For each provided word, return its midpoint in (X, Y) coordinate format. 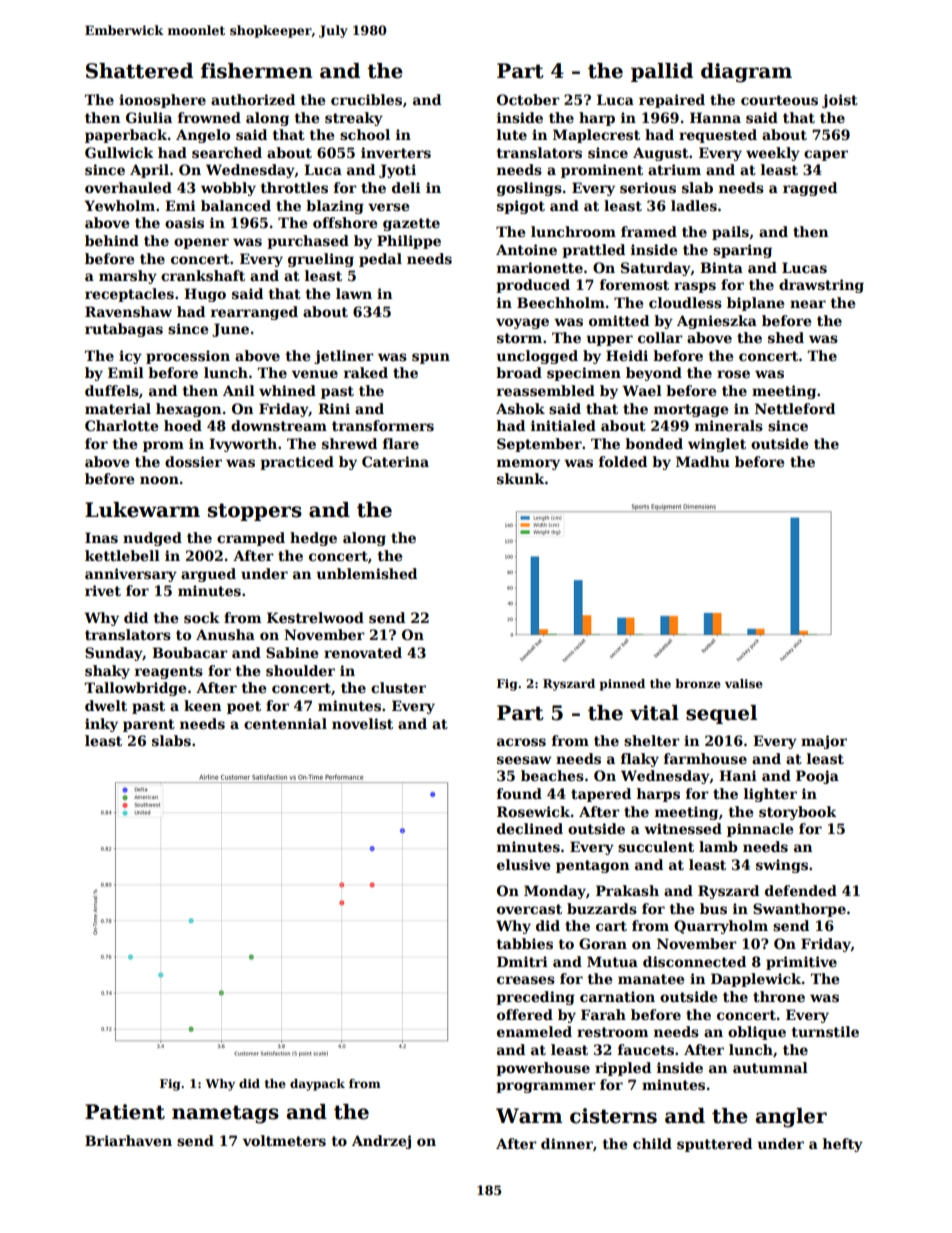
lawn (354, 293)
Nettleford (795, 408)
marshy (128, 277)
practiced (297, 463)
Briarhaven (128, 1140)
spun (431, 358)
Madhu (703, 461)
